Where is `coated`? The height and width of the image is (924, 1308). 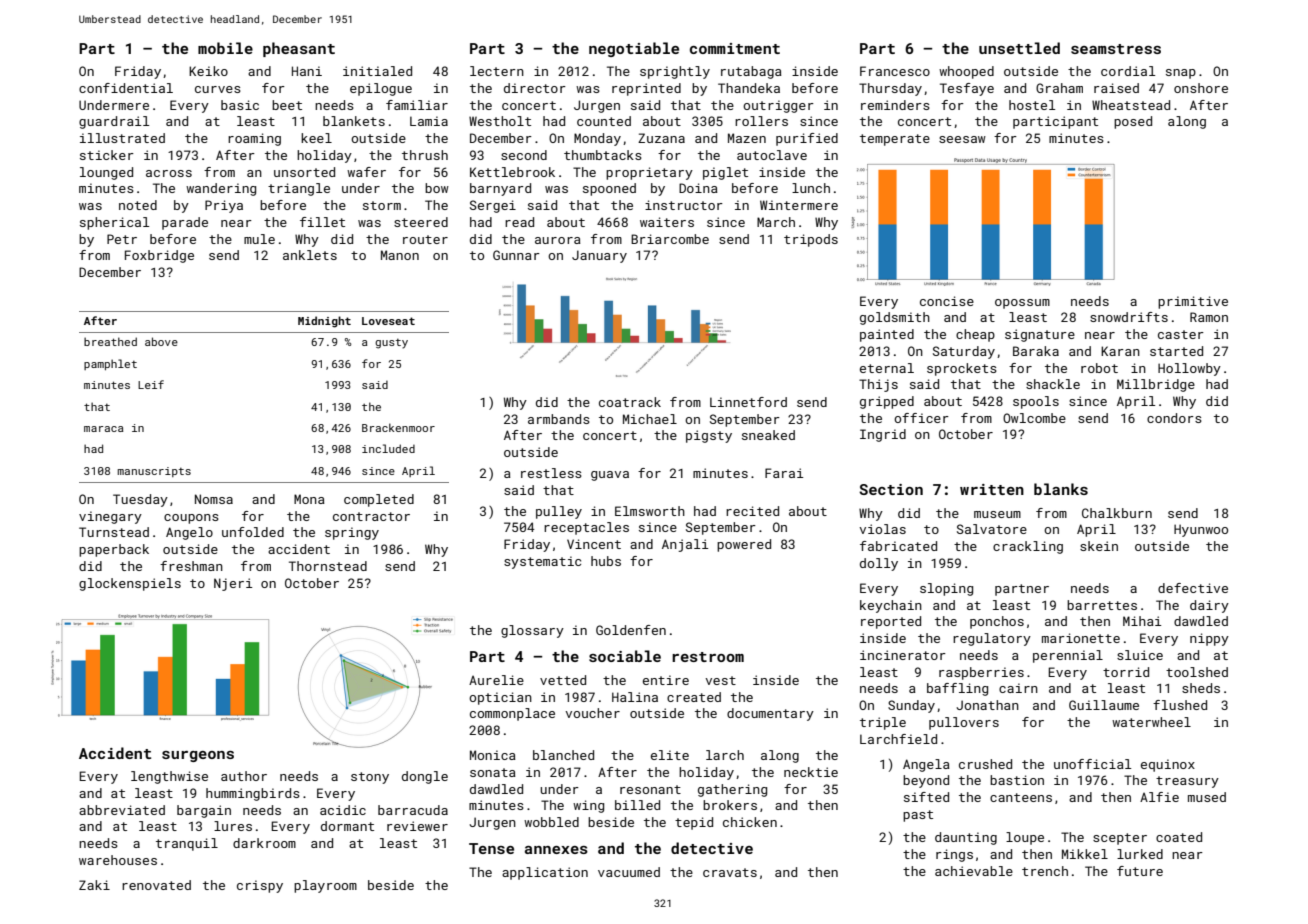
coated is located at coordinates (1179, 837).
